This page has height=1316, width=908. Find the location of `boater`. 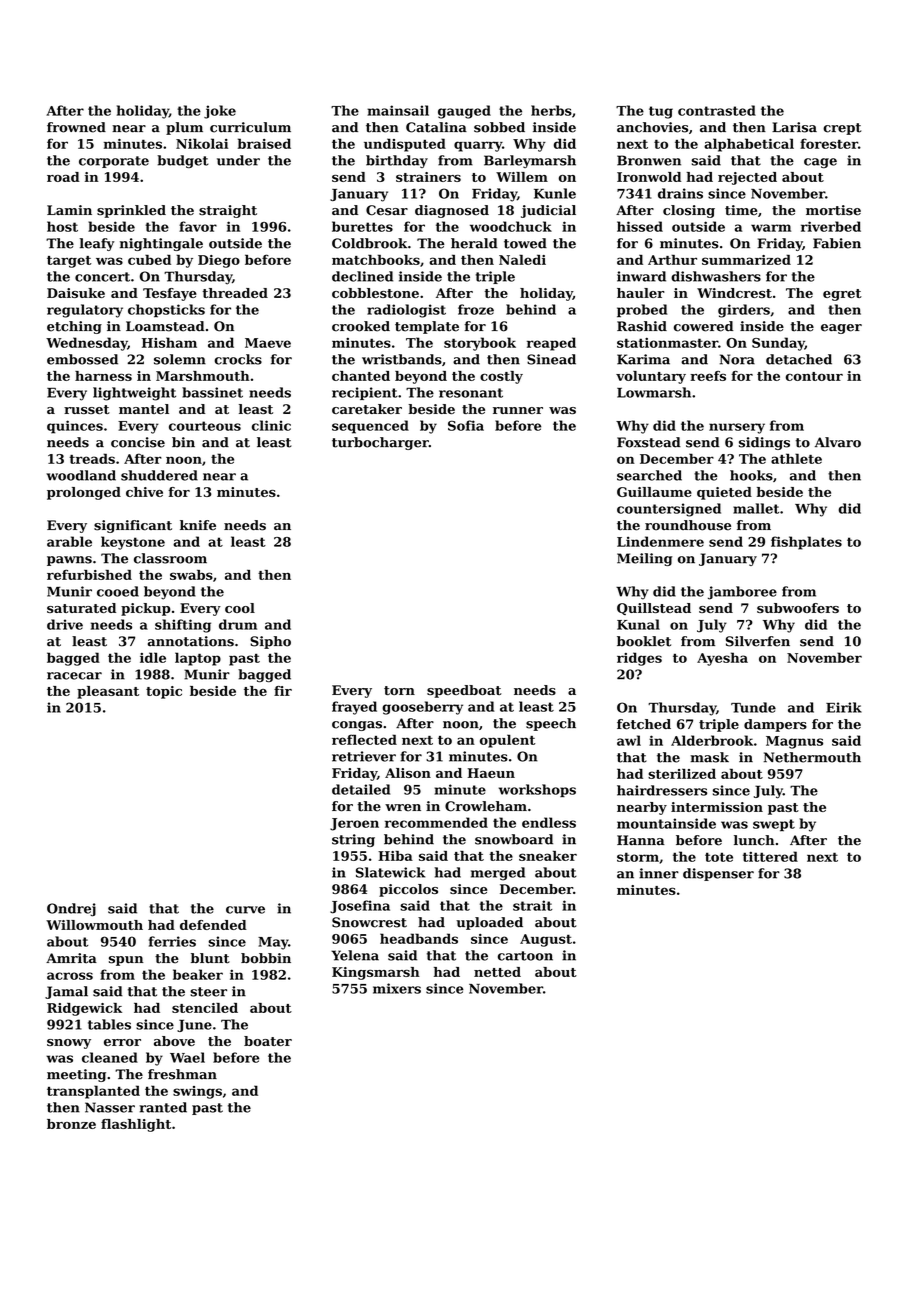

boater is located at coordinates (268, 1041).
